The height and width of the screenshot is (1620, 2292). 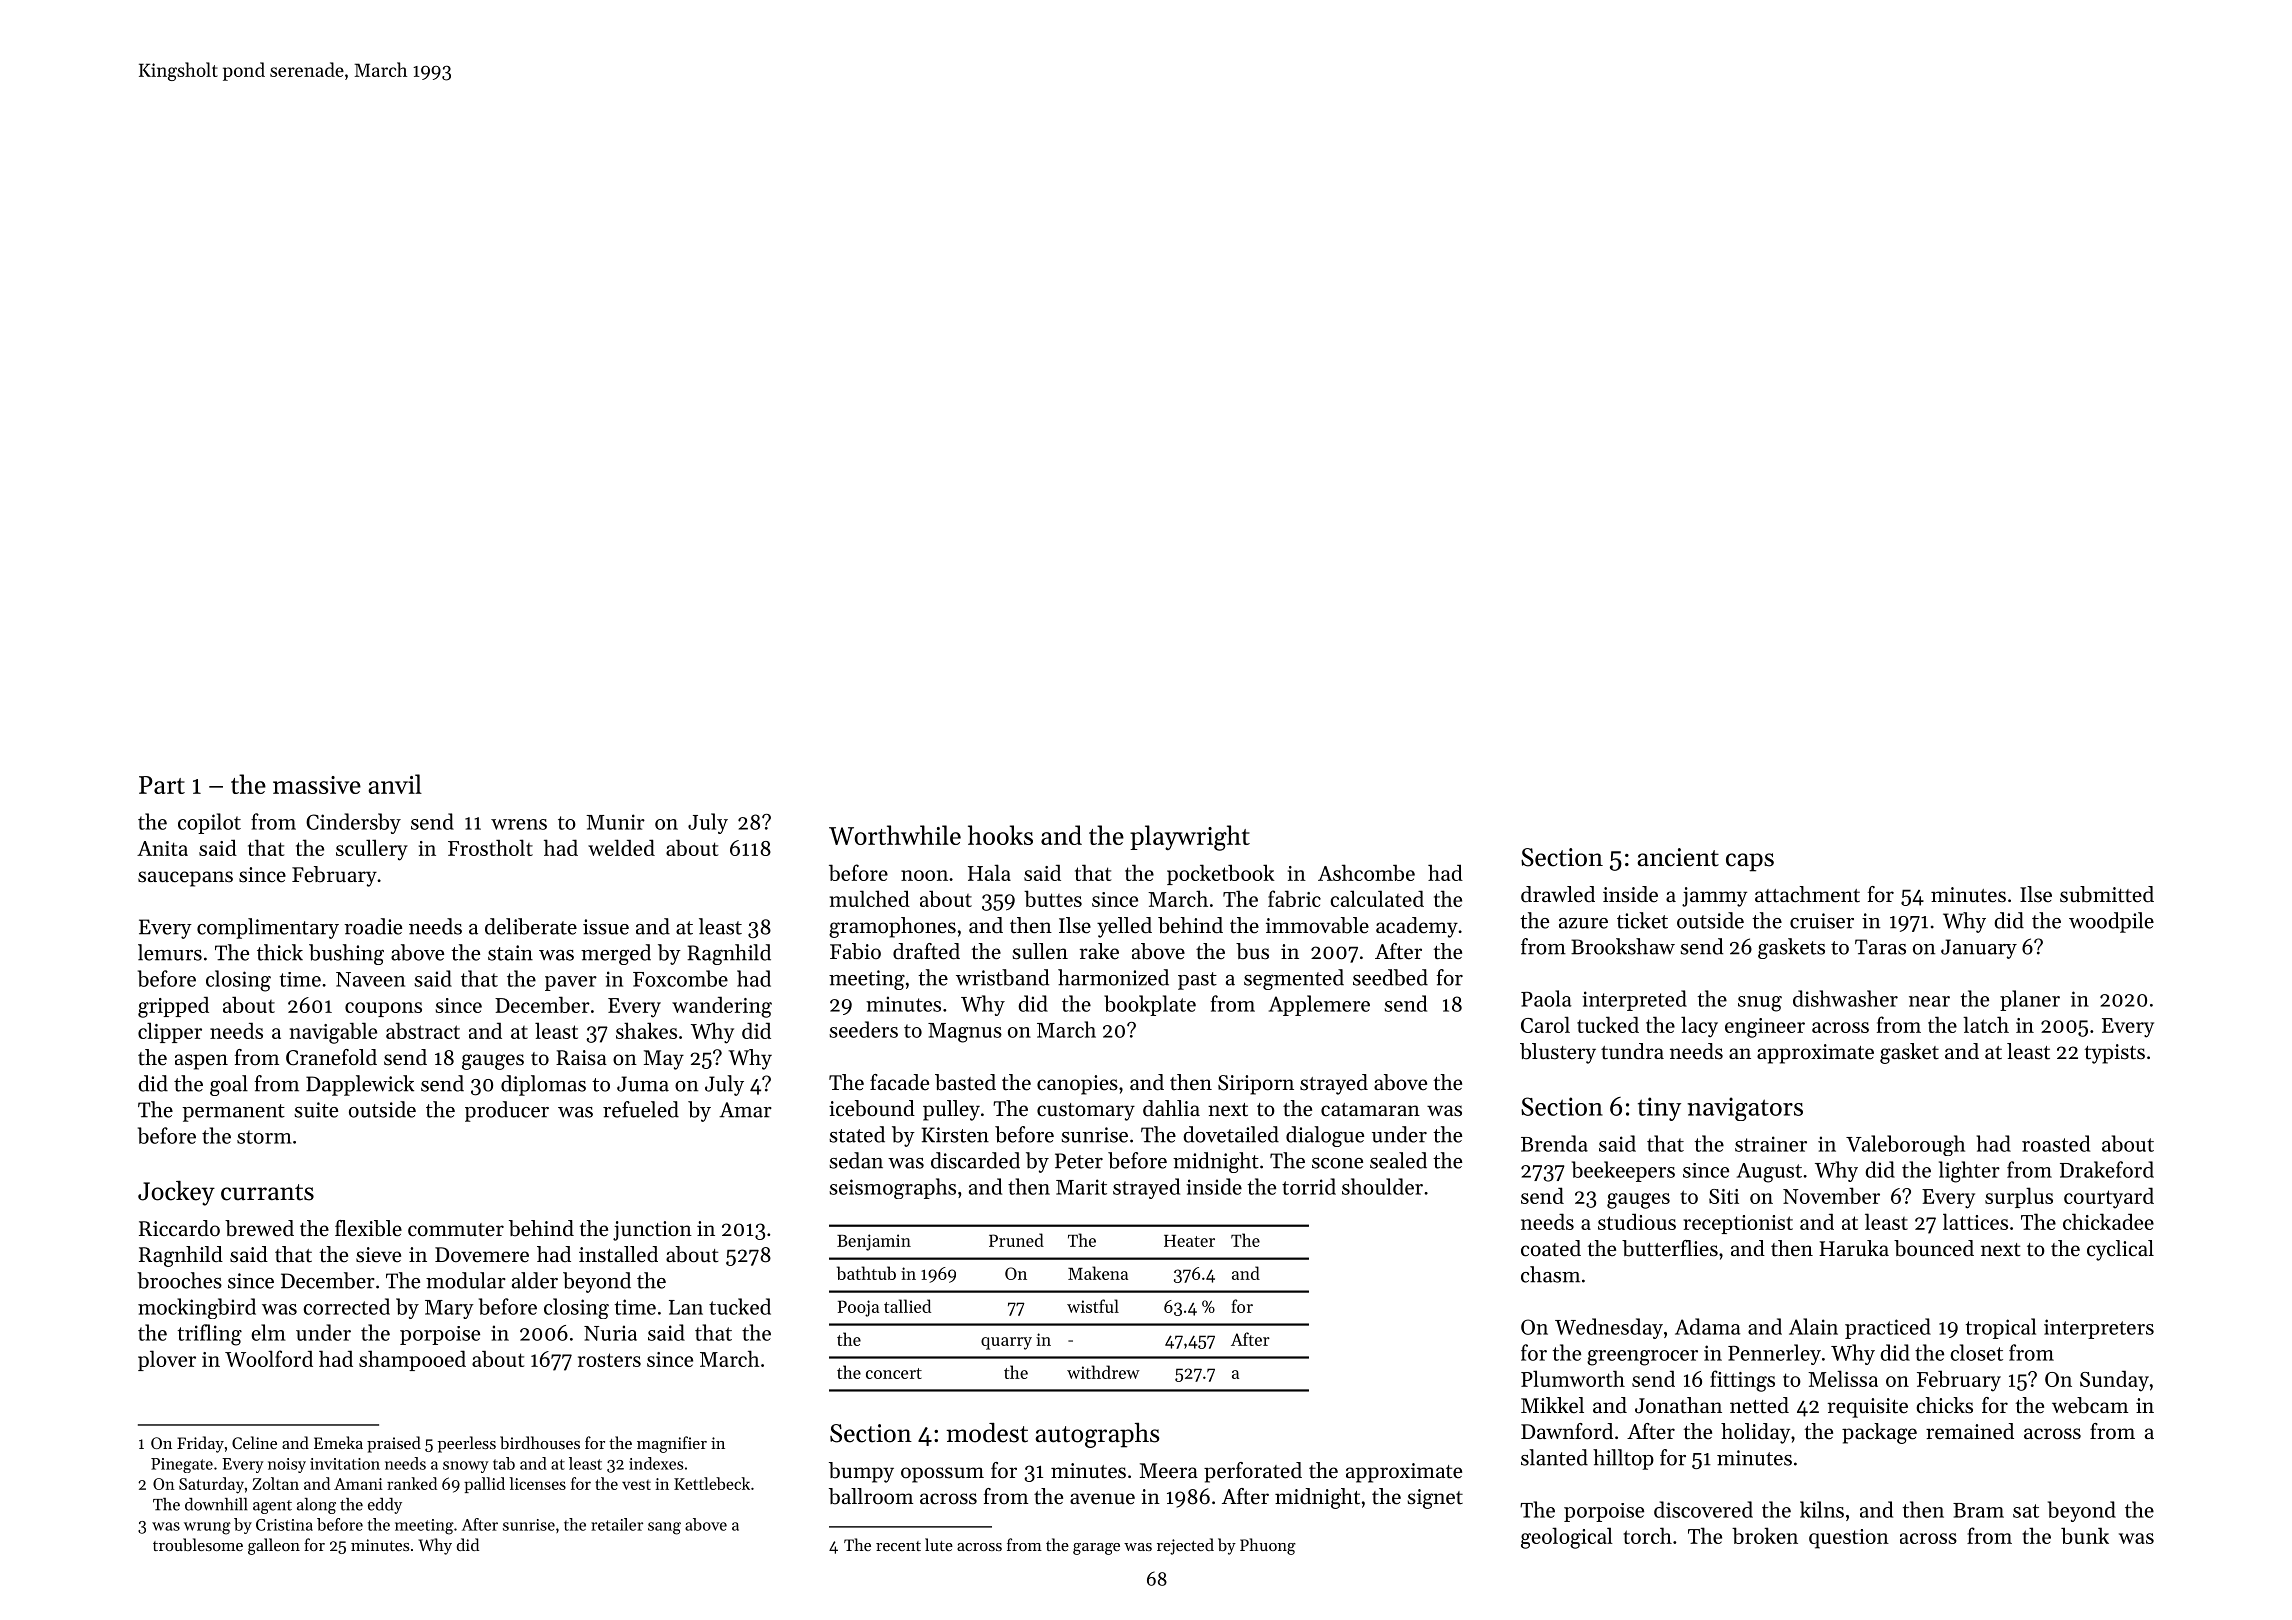 I want to click on question, so click(x=1849, y=1539).
